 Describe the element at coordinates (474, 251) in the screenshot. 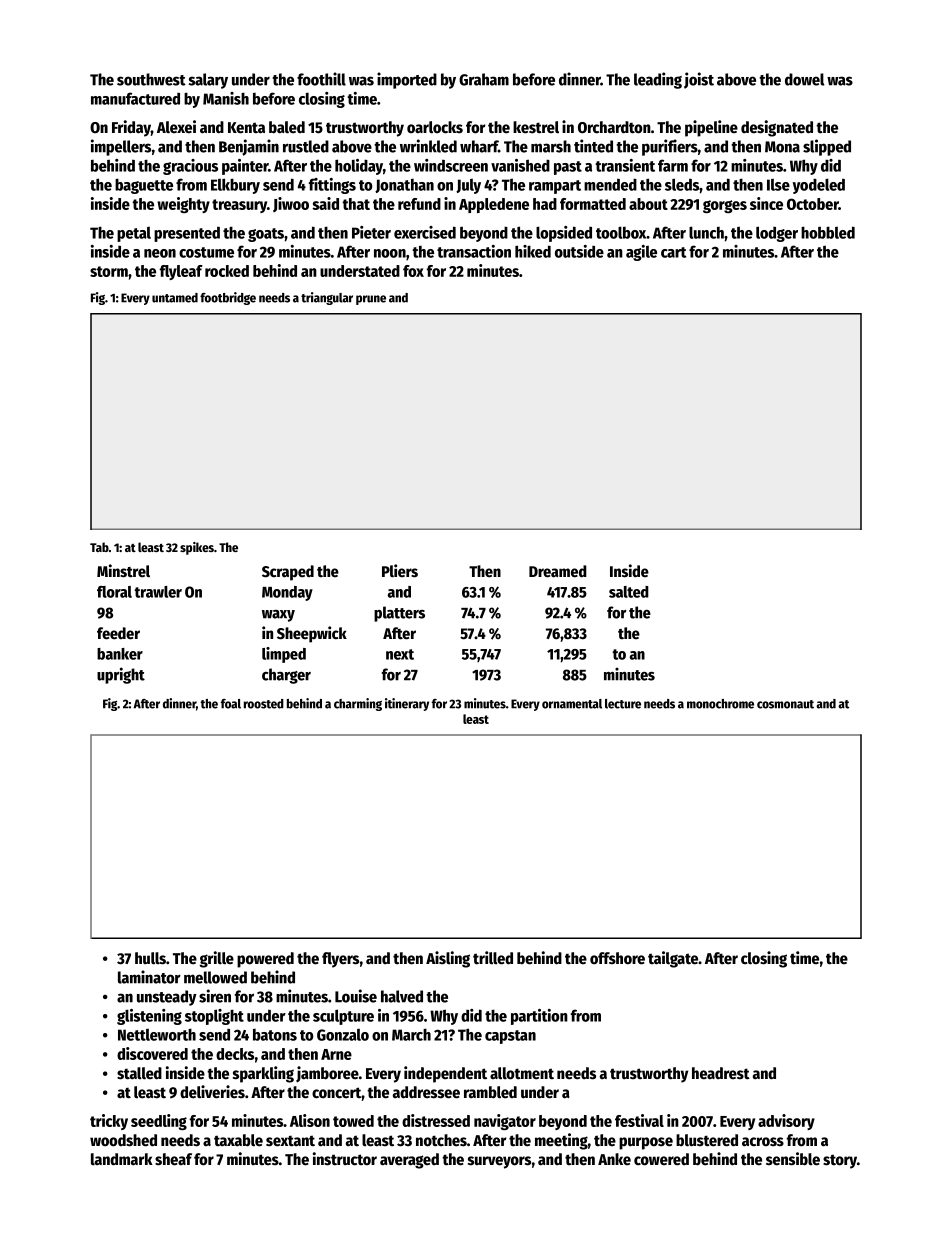

I see `transaction` at that location.
